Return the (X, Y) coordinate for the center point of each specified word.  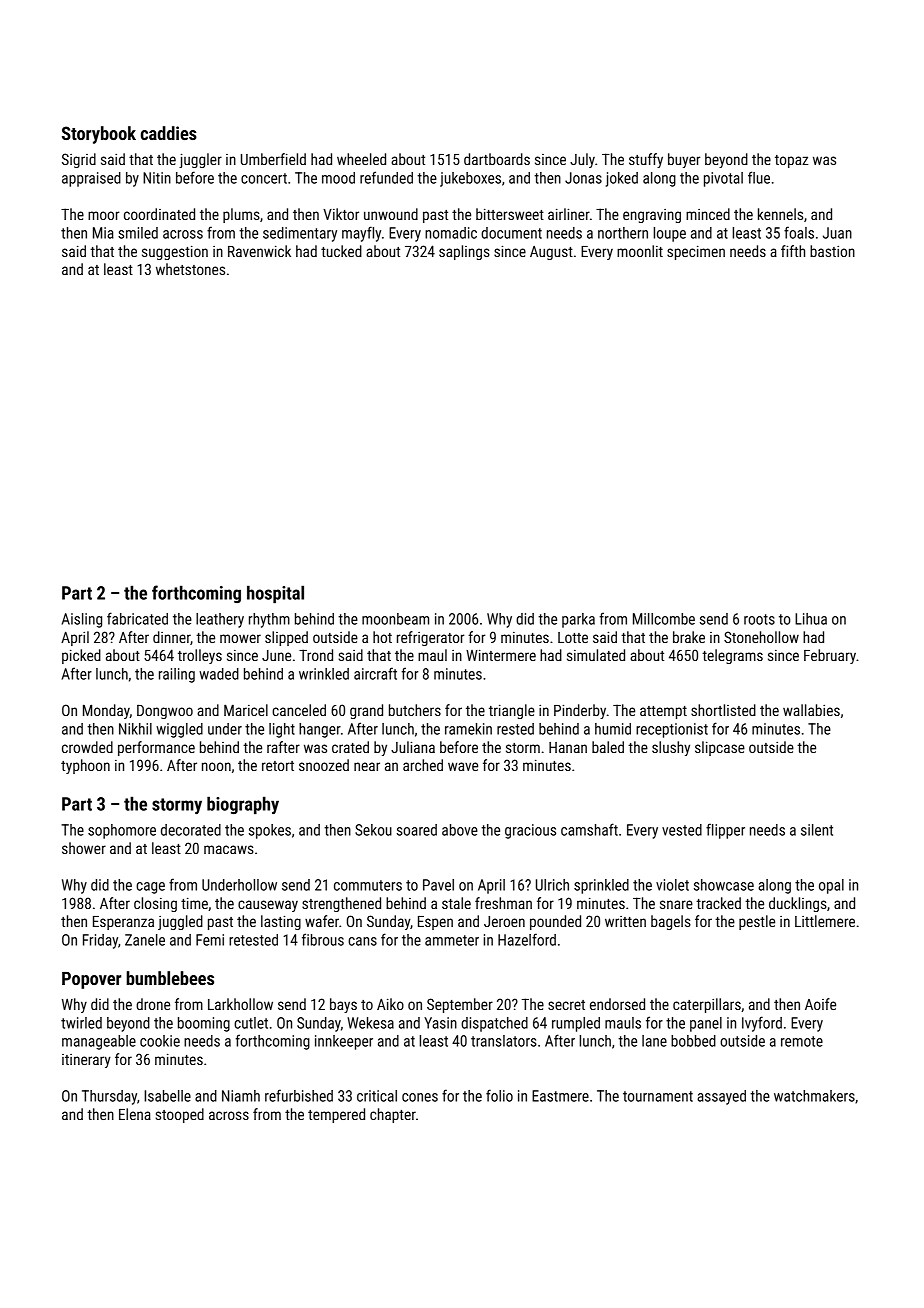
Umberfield (273, 159)
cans (362, 941)
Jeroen (504, 921)
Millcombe (664, 619)
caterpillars (707, 1005)
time (194, 903)
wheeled (361, 159)
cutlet (251, 1023)
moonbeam (395, 619)
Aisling (82, 620)
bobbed (693, 1041)
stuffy (646, 160)
